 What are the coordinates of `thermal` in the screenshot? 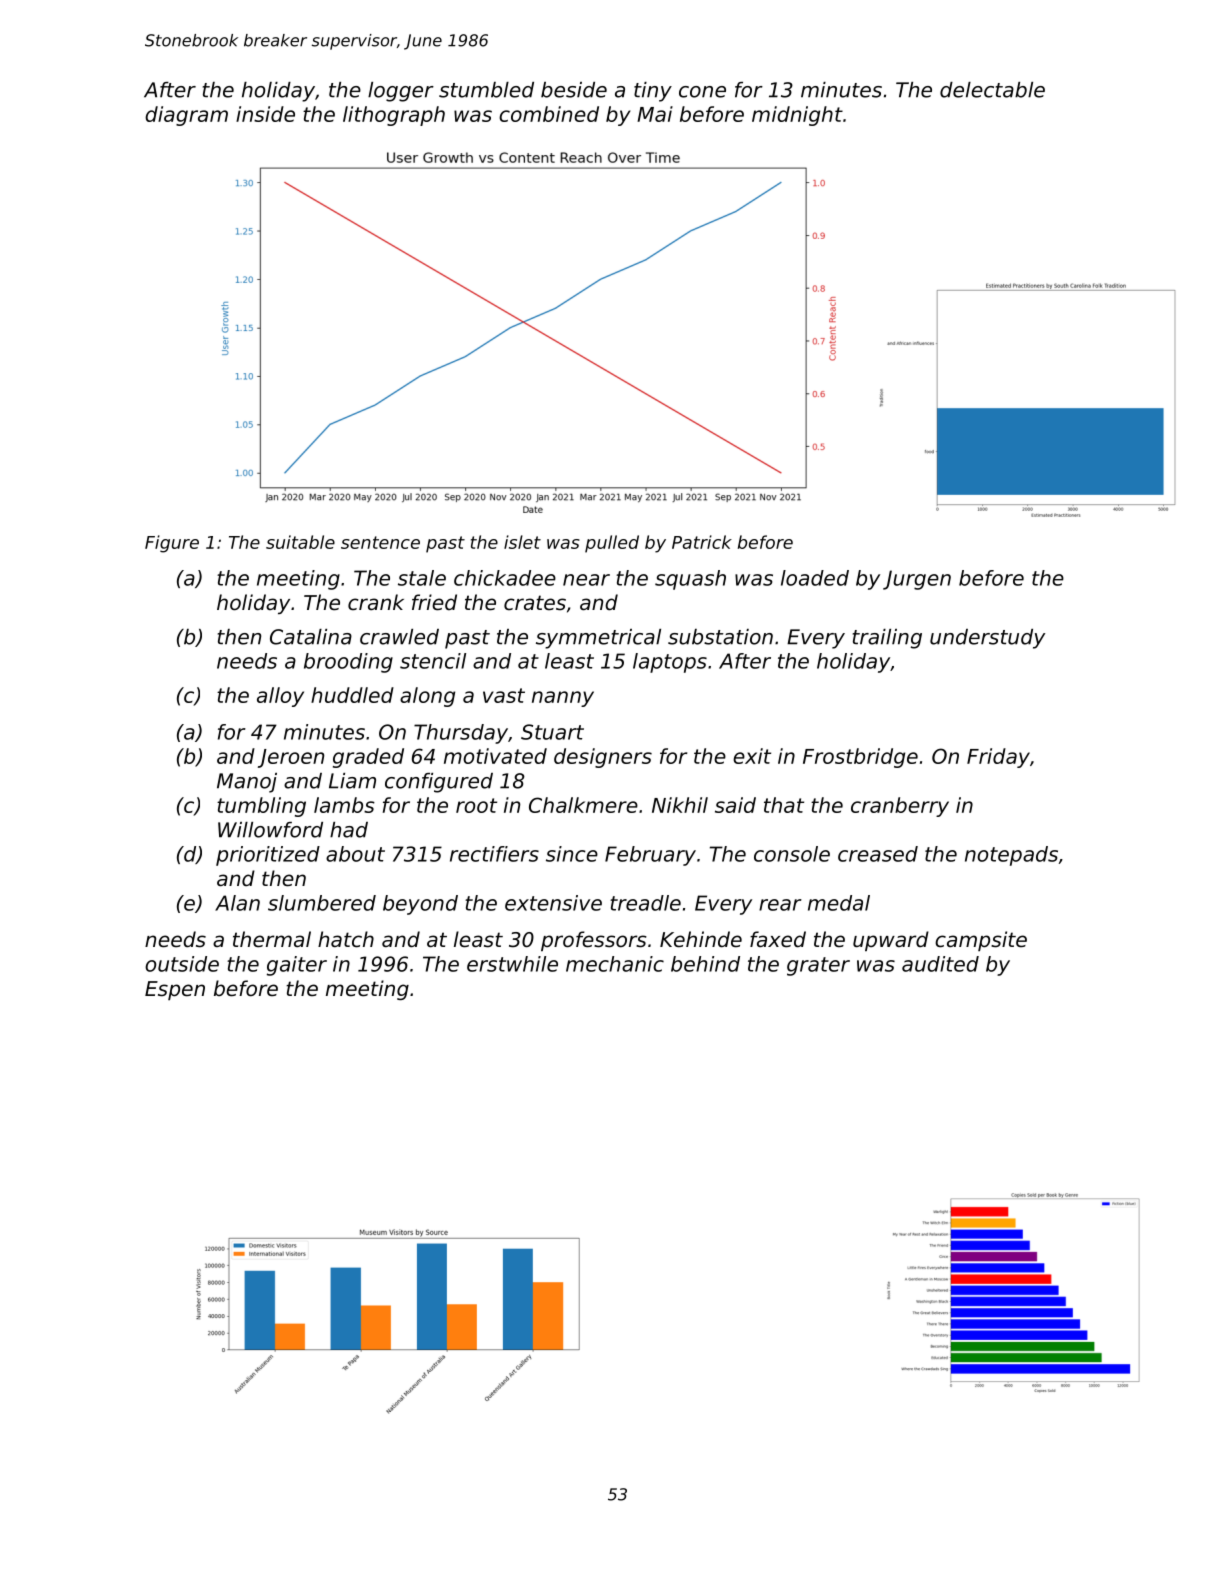 It's located at (272, 939).
